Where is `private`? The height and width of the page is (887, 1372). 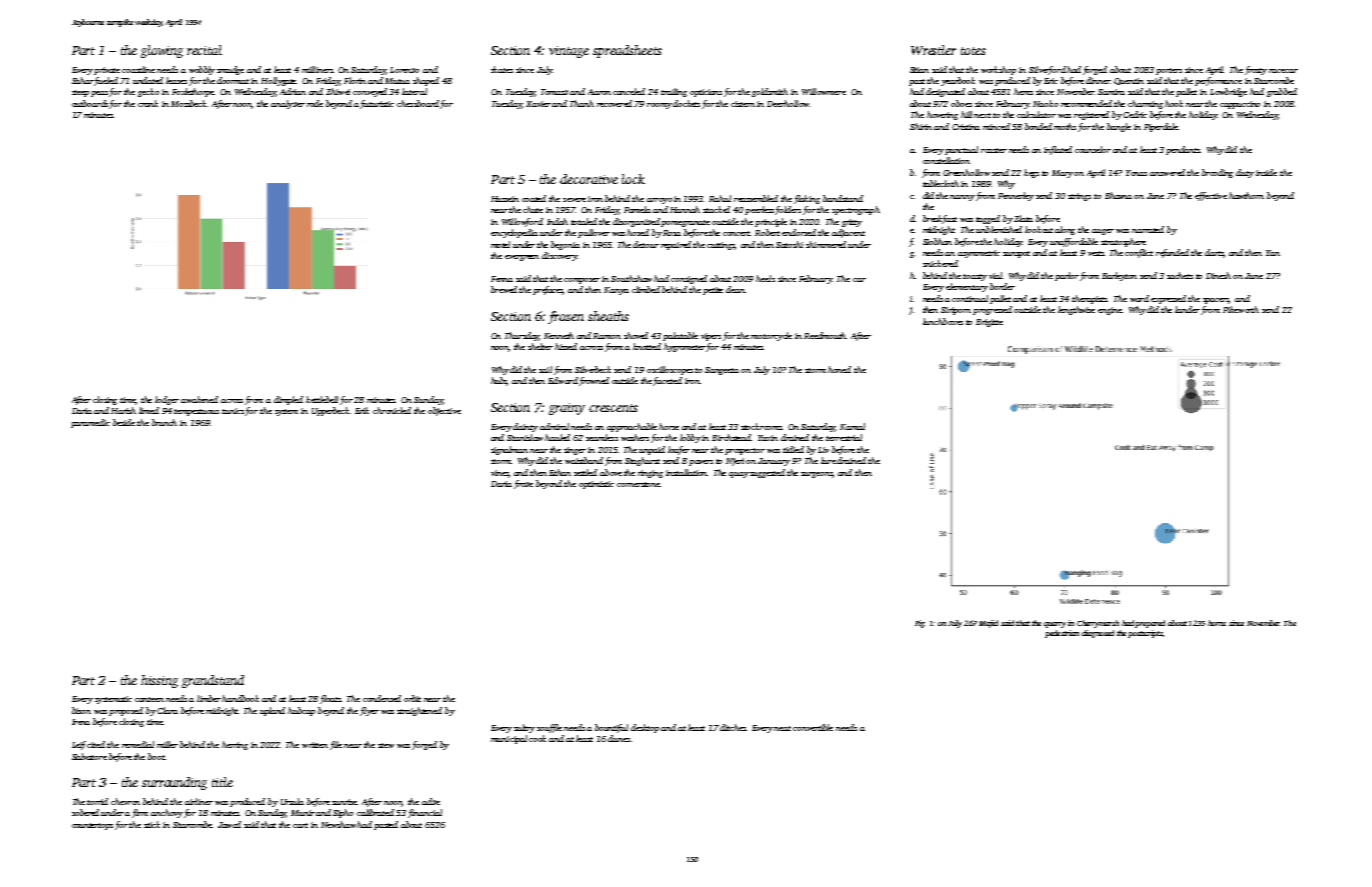 private is located at coordinates (107, 71).
